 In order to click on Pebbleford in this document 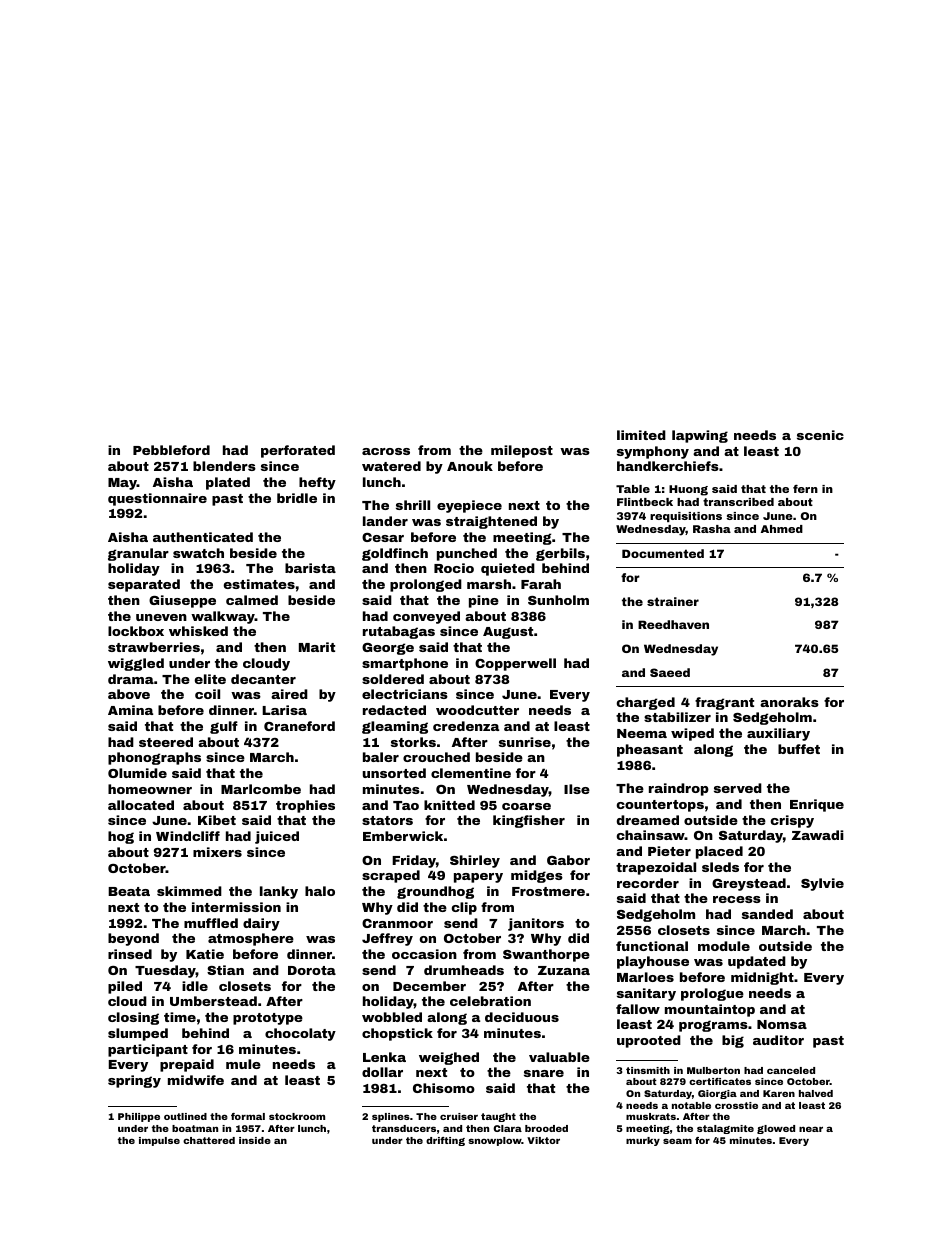, I will do `click(171, 450)`.
